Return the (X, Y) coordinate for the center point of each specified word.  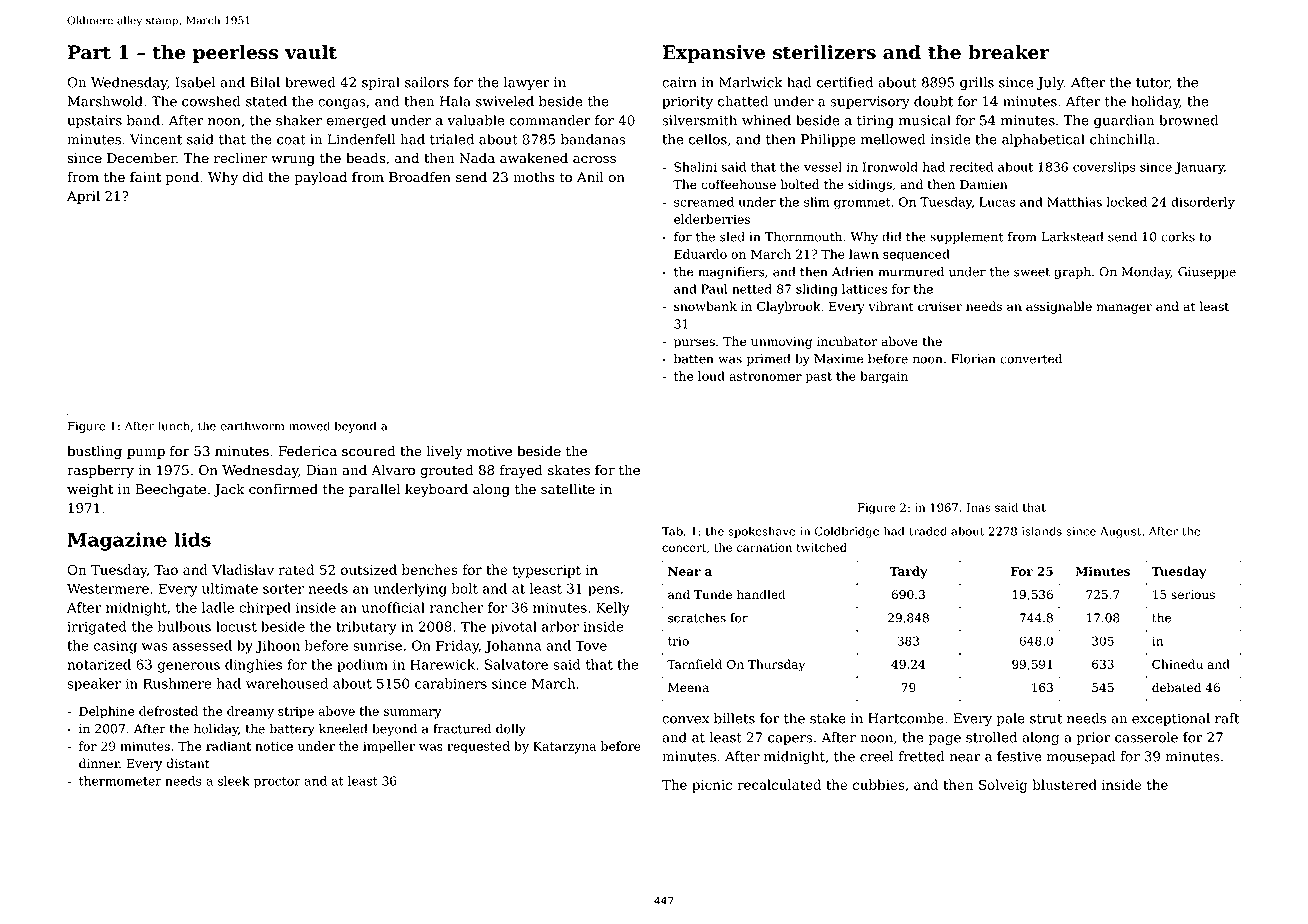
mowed (309, 426)
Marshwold (105, 101)
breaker (1009, 52)
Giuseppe (1207, 273)
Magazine (117, 541)
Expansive (714, 54)
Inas (979, 507)
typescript (547, 571)
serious (1193, 595)
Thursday (776, 665)
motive (489, 451)
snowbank (705, 306)
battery (292, 729)
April (83, 197)
